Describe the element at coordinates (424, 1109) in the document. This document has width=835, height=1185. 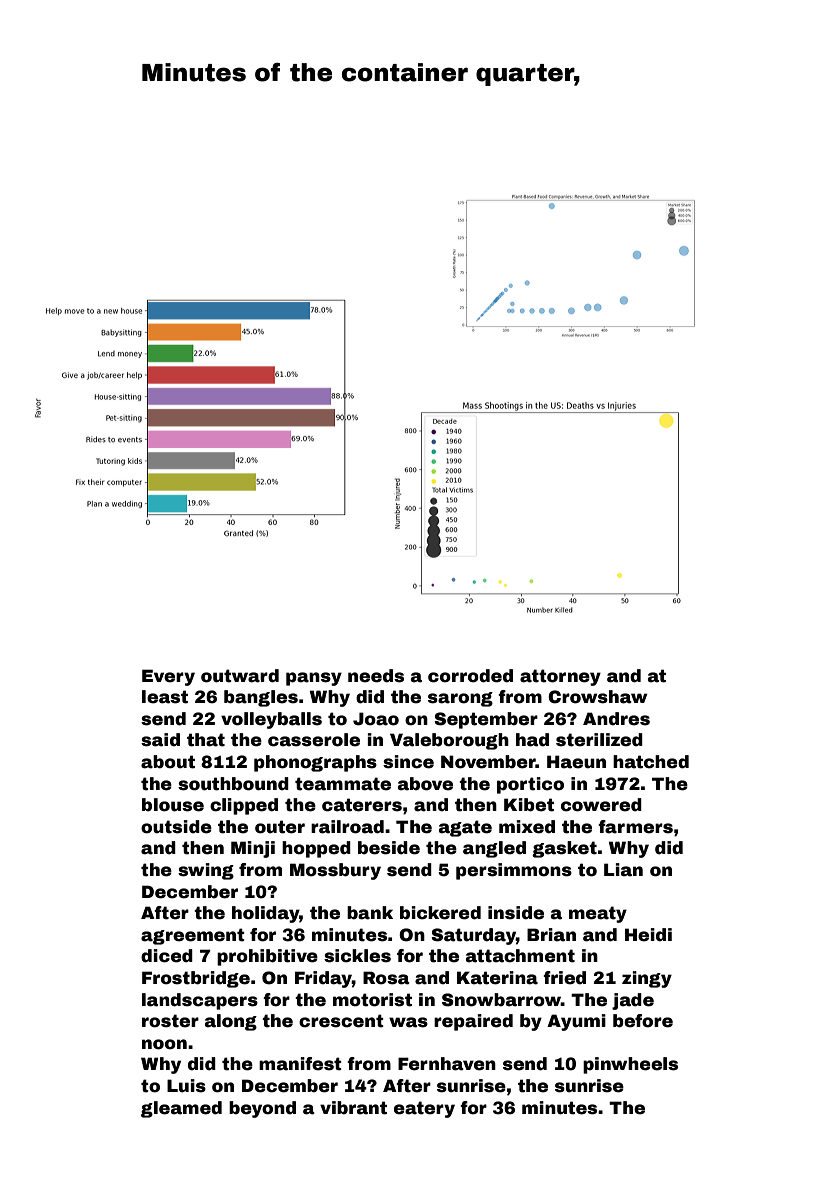
I see `eatery` at that location.
